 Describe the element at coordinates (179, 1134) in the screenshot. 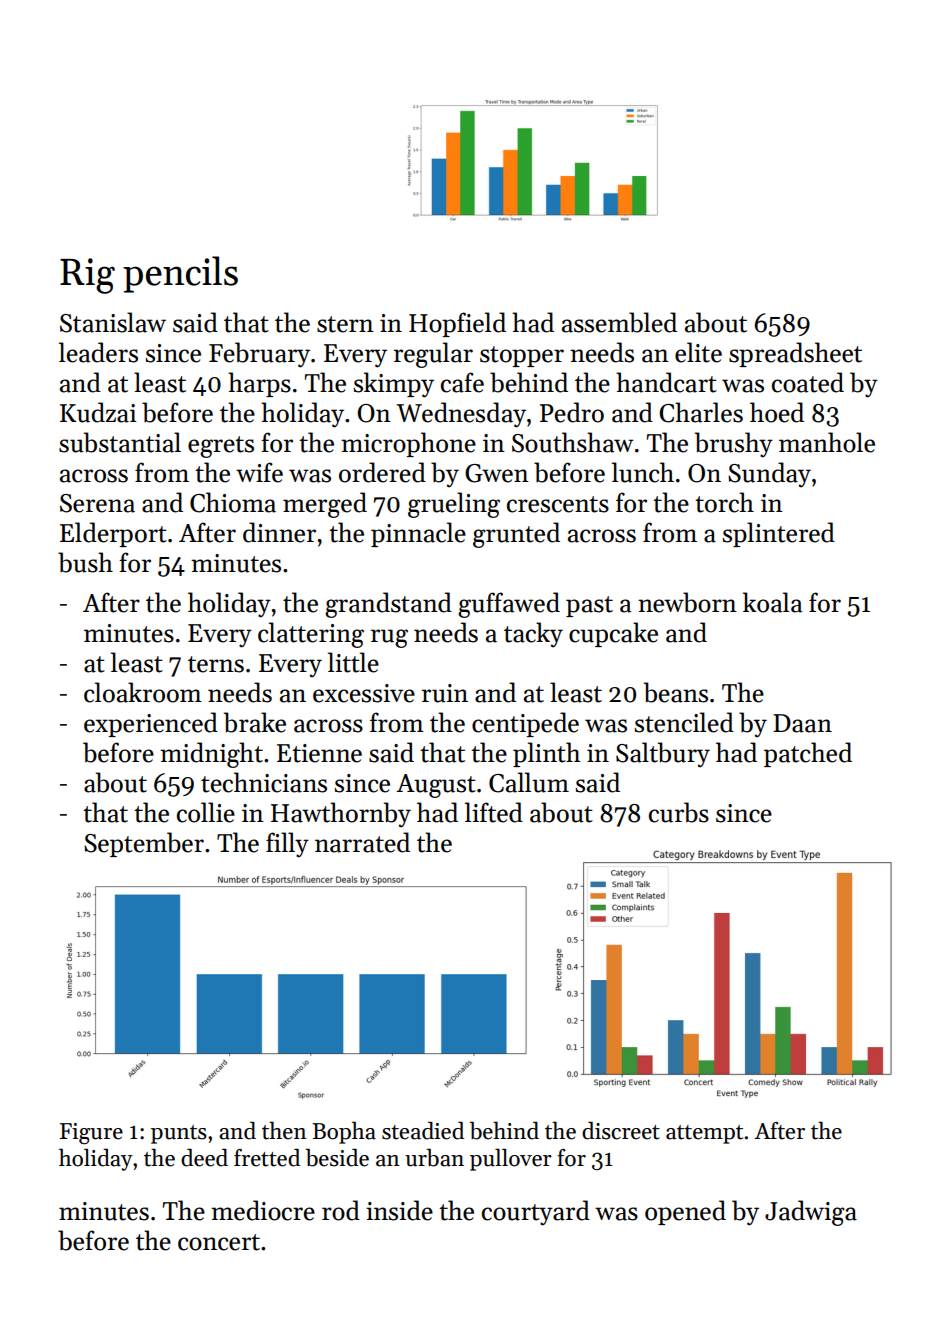

I see `punts` at that location.
